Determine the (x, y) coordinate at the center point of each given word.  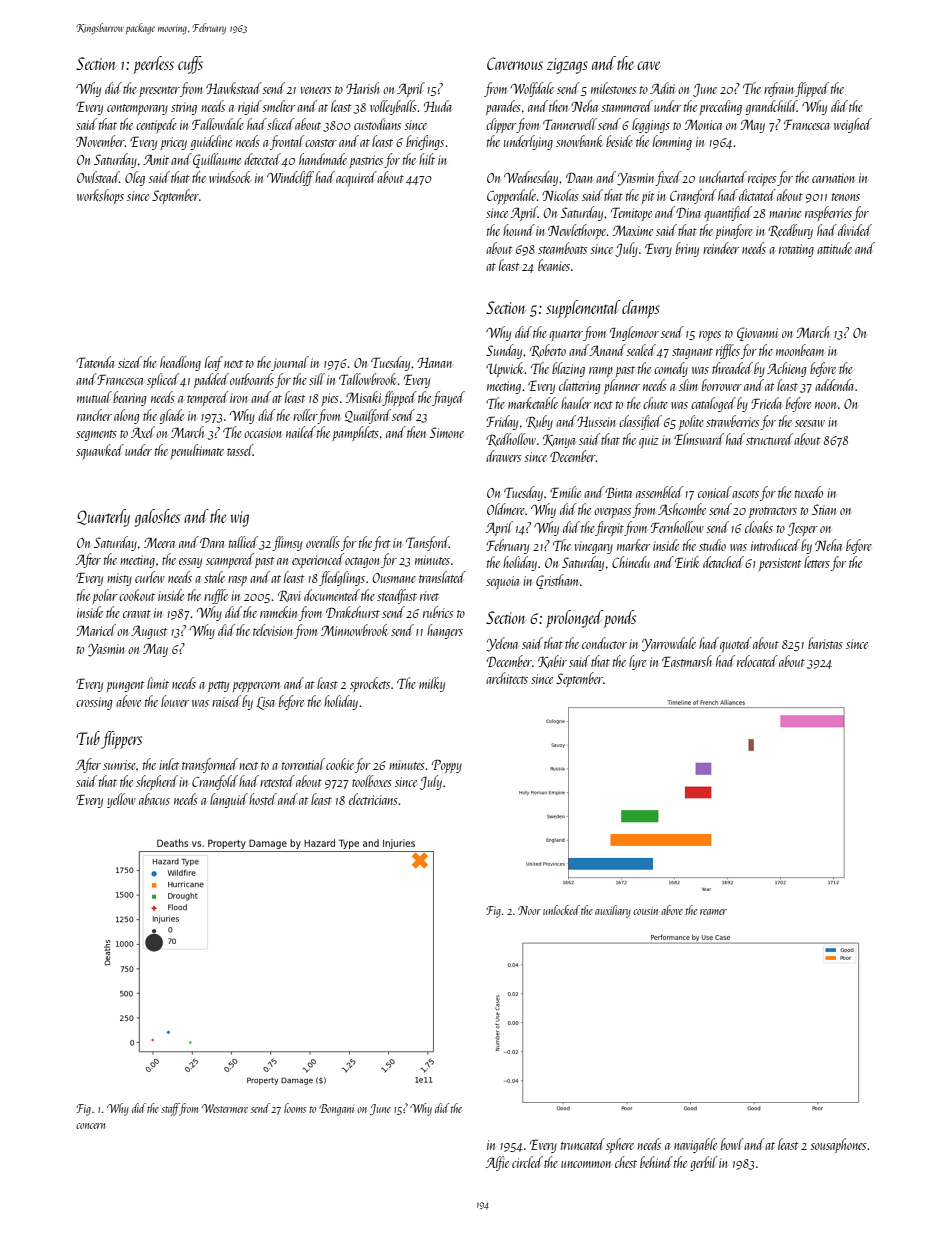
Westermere (225, 1108)
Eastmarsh (687, 661)
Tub (88, 738)
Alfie (497, 1163)
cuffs (190, 65)
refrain (779, 89)
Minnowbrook (354, 630)
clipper (501, 125)
